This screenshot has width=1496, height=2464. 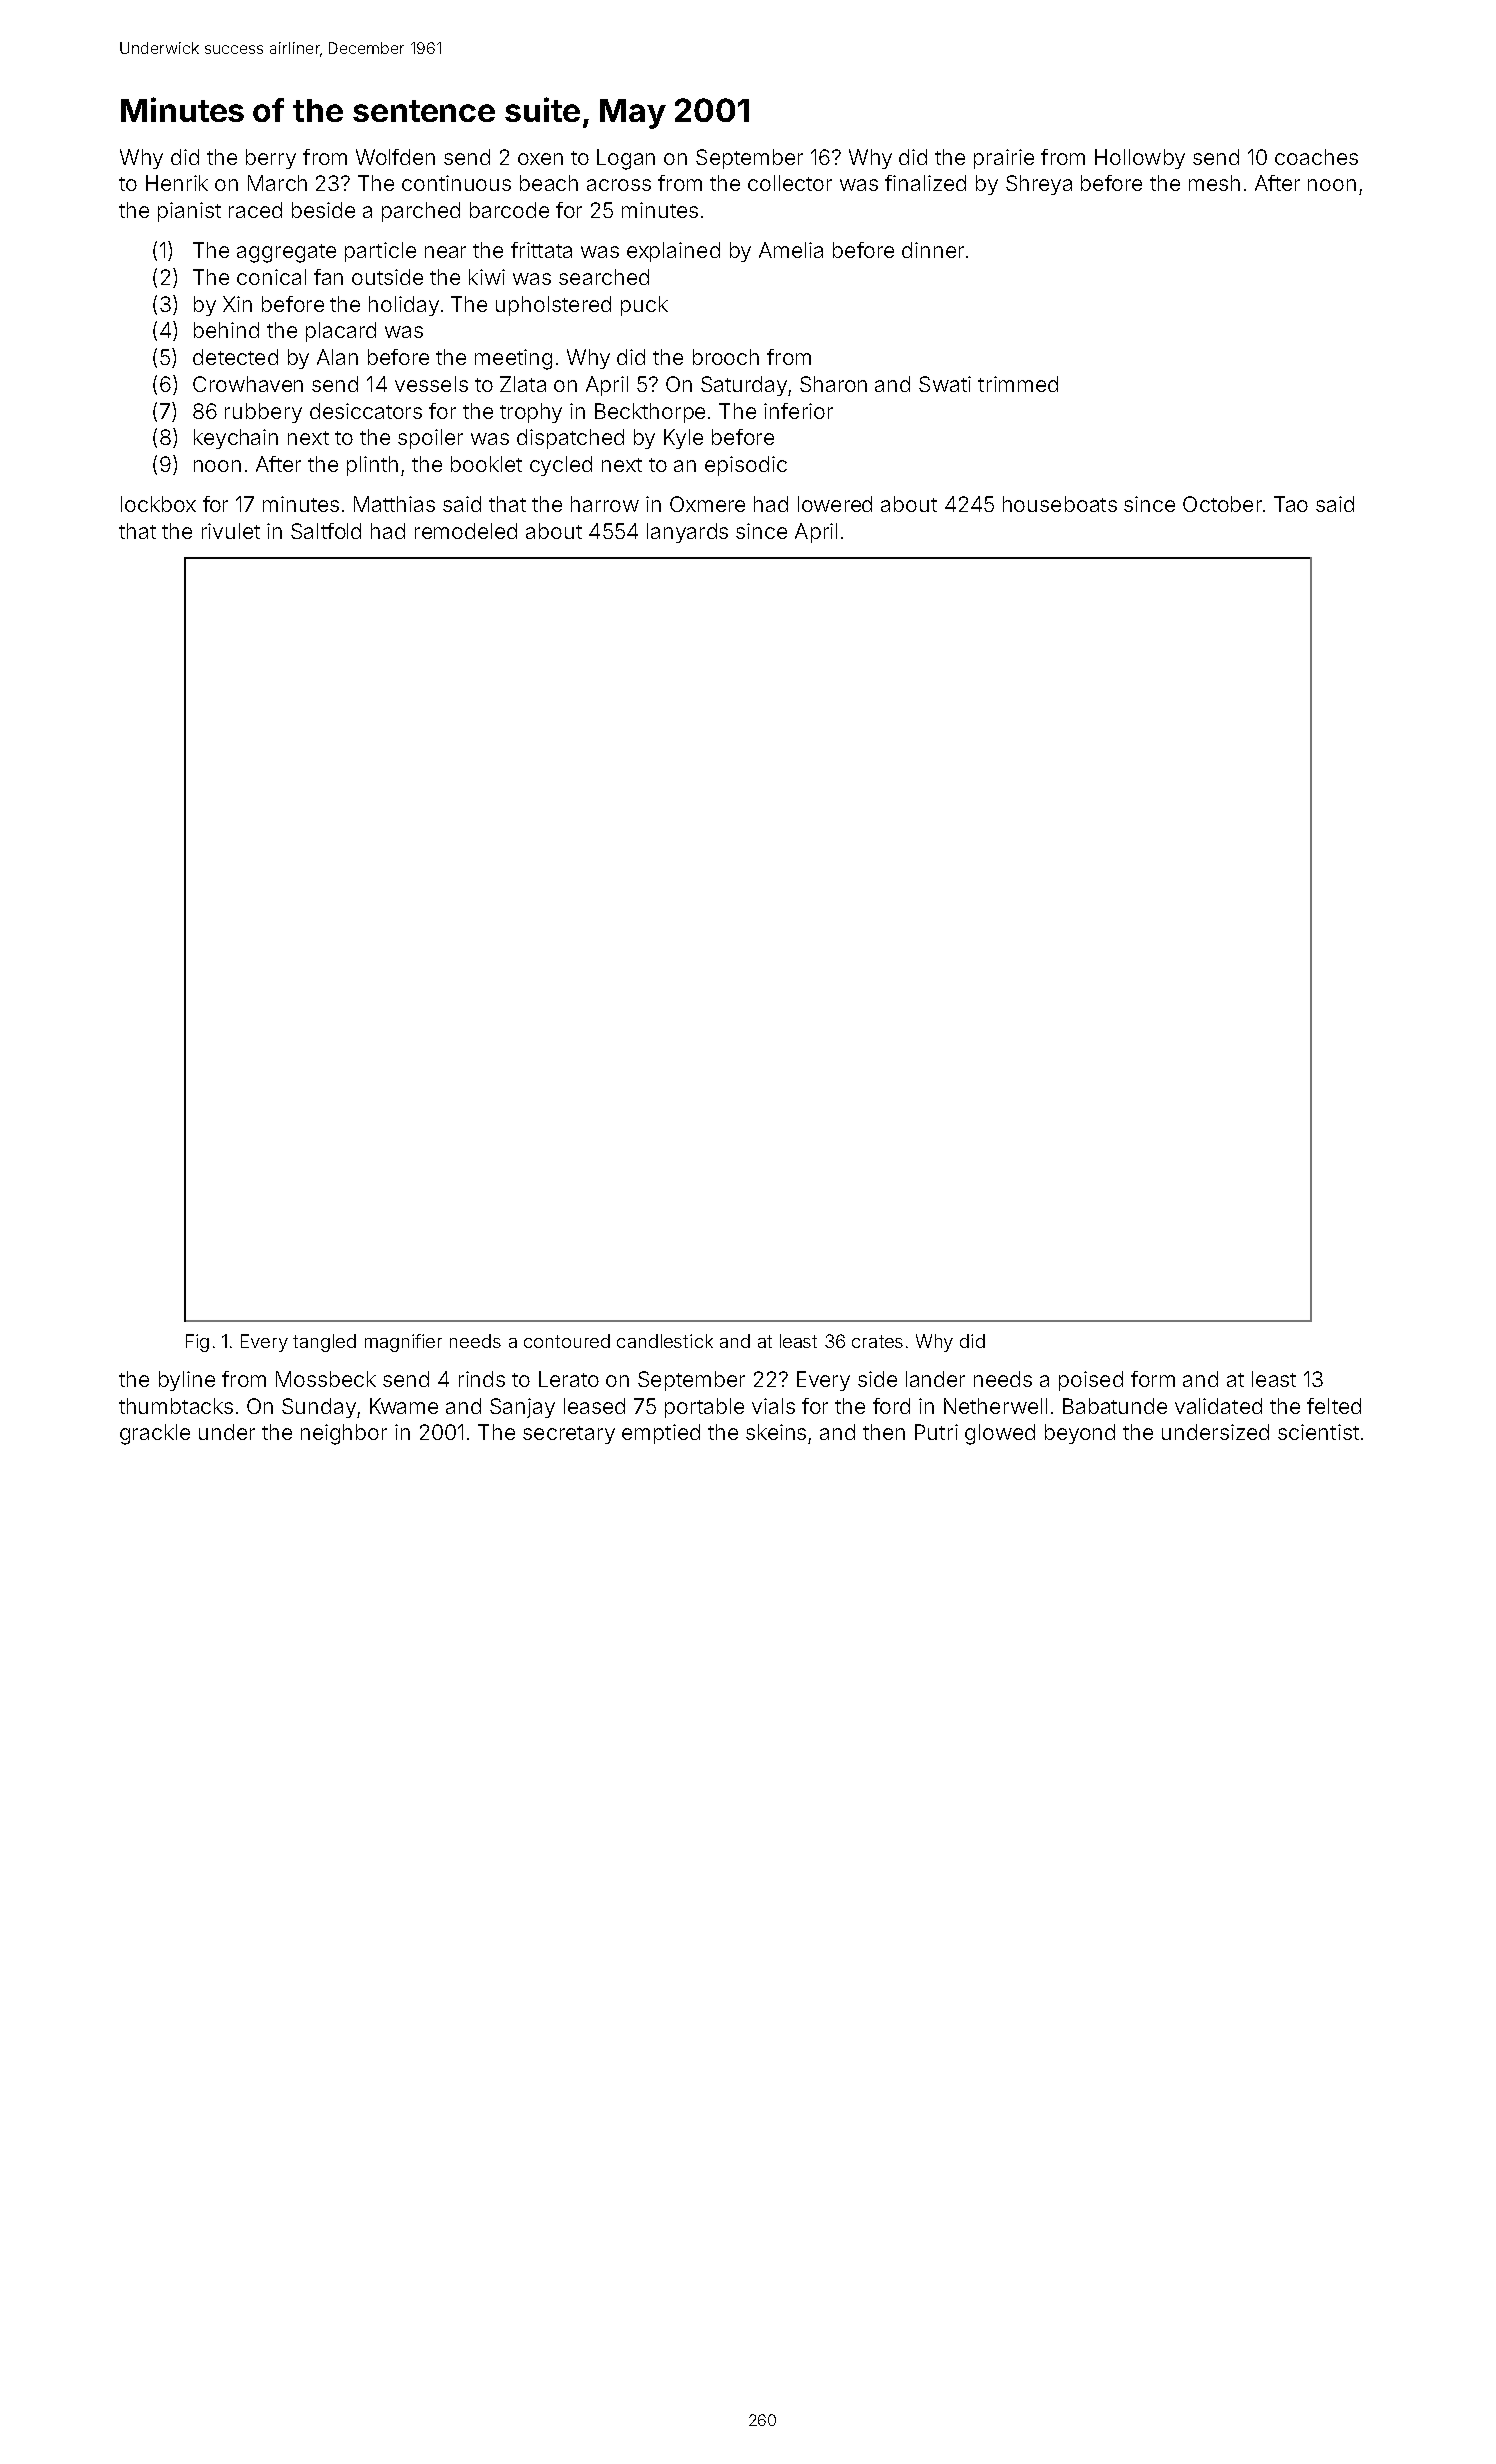 What do you see at coordinates (665, 1341) in the screenshot?
I see `candlestick` at bounding box center [665, 1341].
